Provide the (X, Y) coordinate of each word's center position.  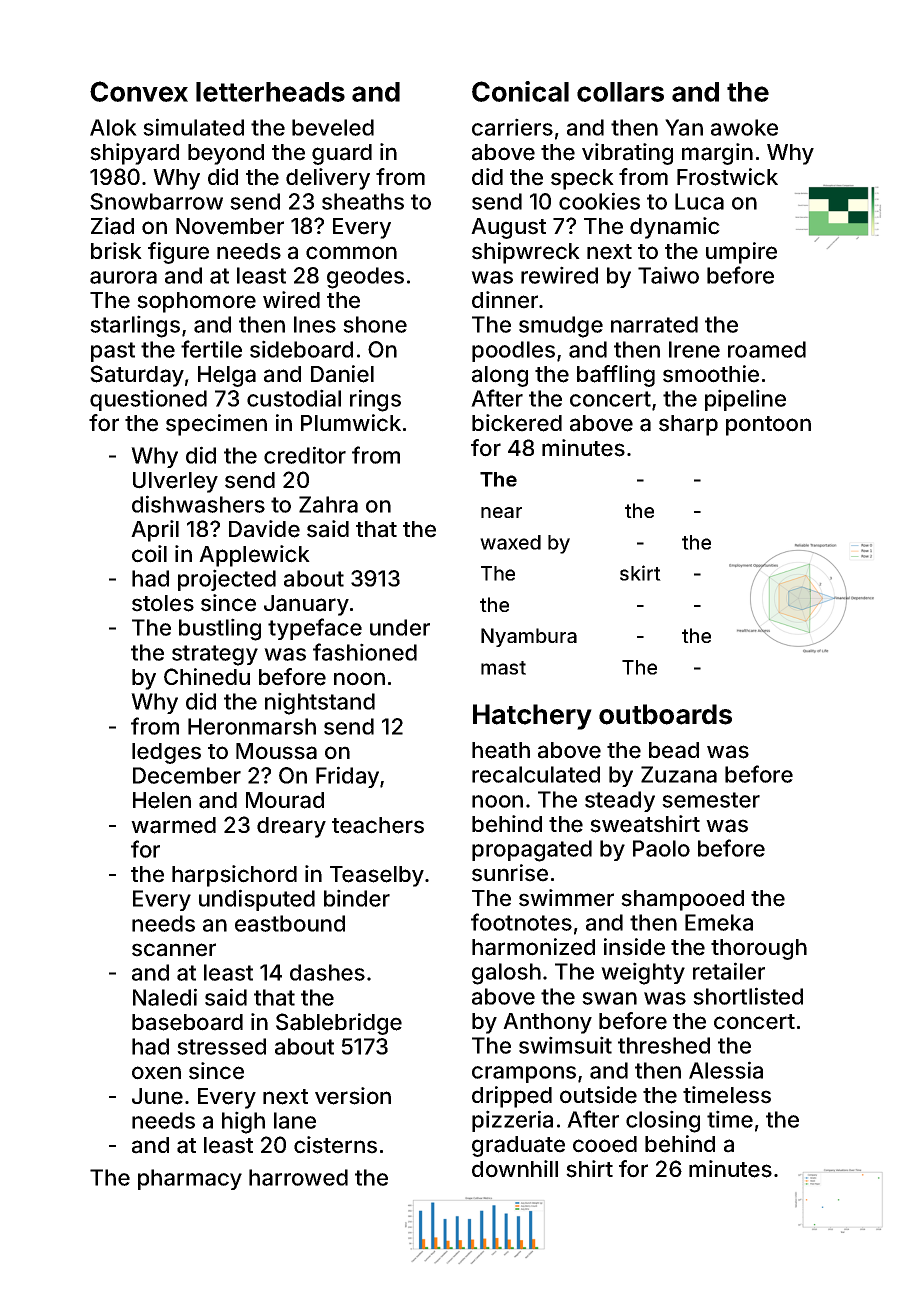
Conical (520, 91)
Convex (139, 91)
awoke (744, 127)
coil (149, 554)
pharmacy (190, 1179)
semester (711, 800)
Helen (162, 800)
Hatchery (532, 717)
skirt (640, 573)
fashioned (365, 652)
